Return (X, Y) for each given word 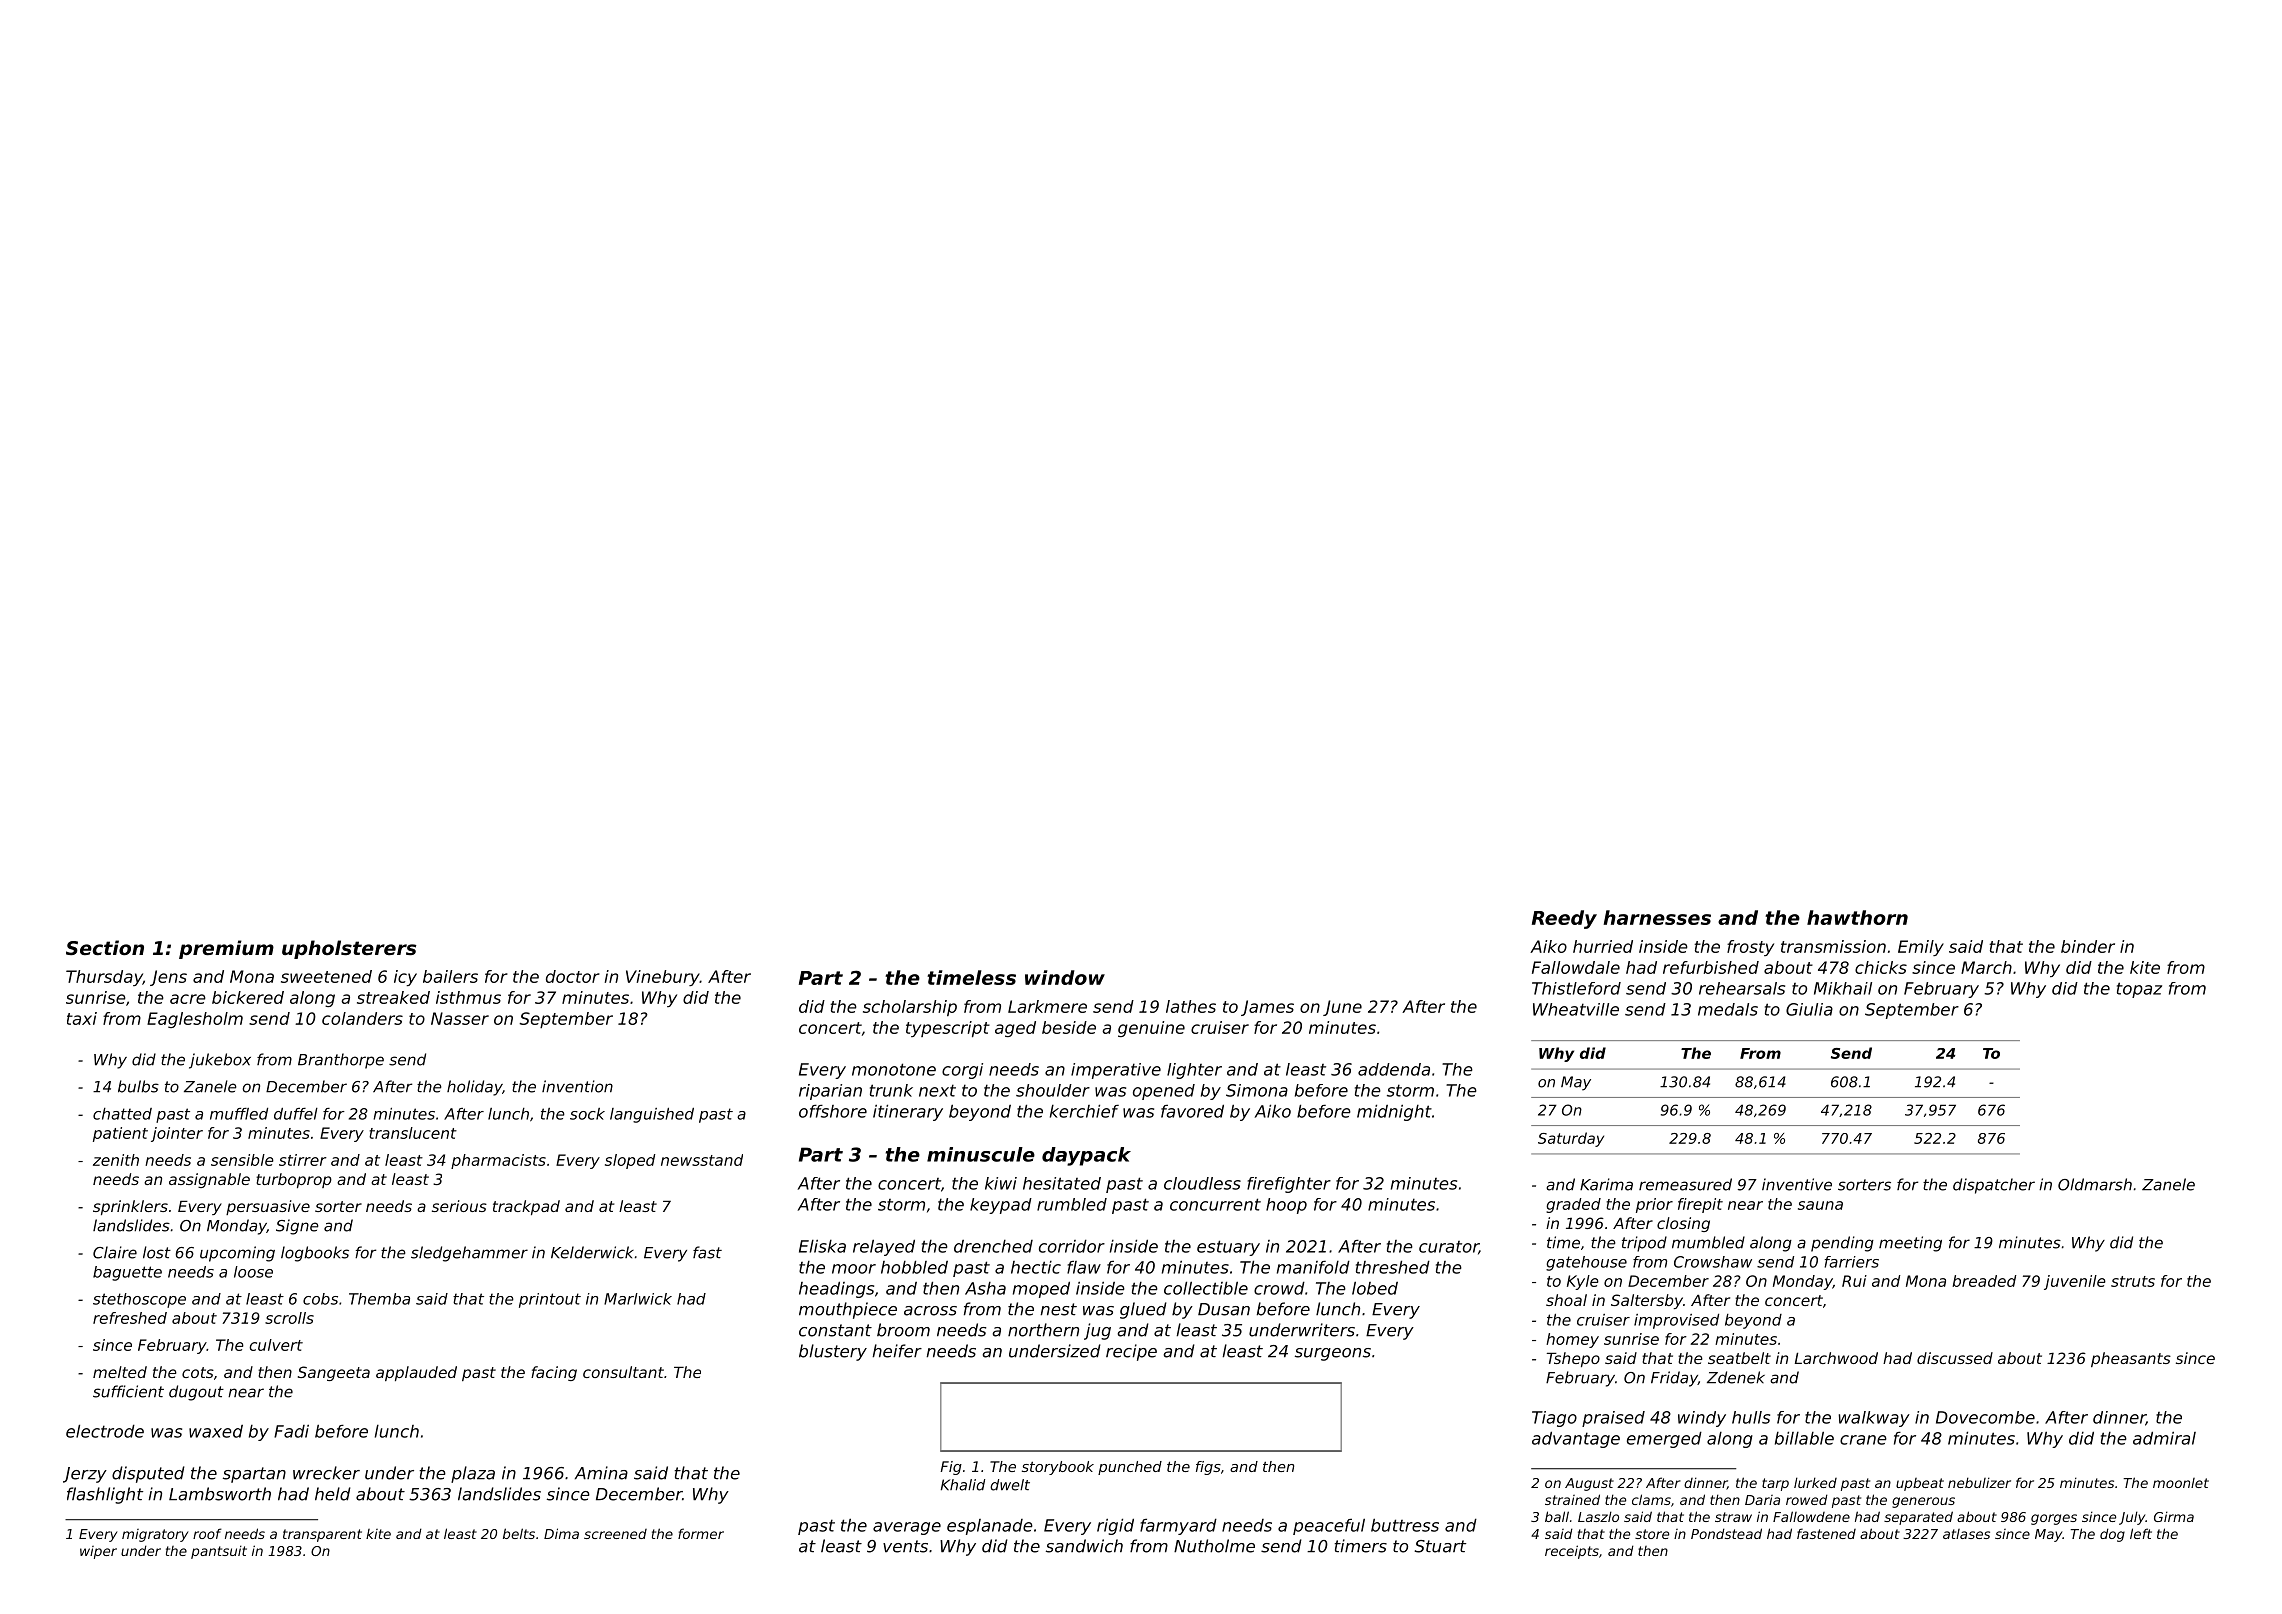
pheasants (2131, 1359)
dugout (196, 1393)
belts (519, 1533)
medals (1728, 1009)
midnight (1394, 1112)
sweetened (326, 976)
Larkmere (1047, 1006)
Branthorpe (341, 1061)
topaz (2139, 990)
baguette (127, 1273)
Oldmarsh (2095, 1184)
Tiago (1554, 1419)
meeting (1910, 1244)
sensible (242, 1160)
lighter (1194, 1071)
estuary (1228, 1248)
